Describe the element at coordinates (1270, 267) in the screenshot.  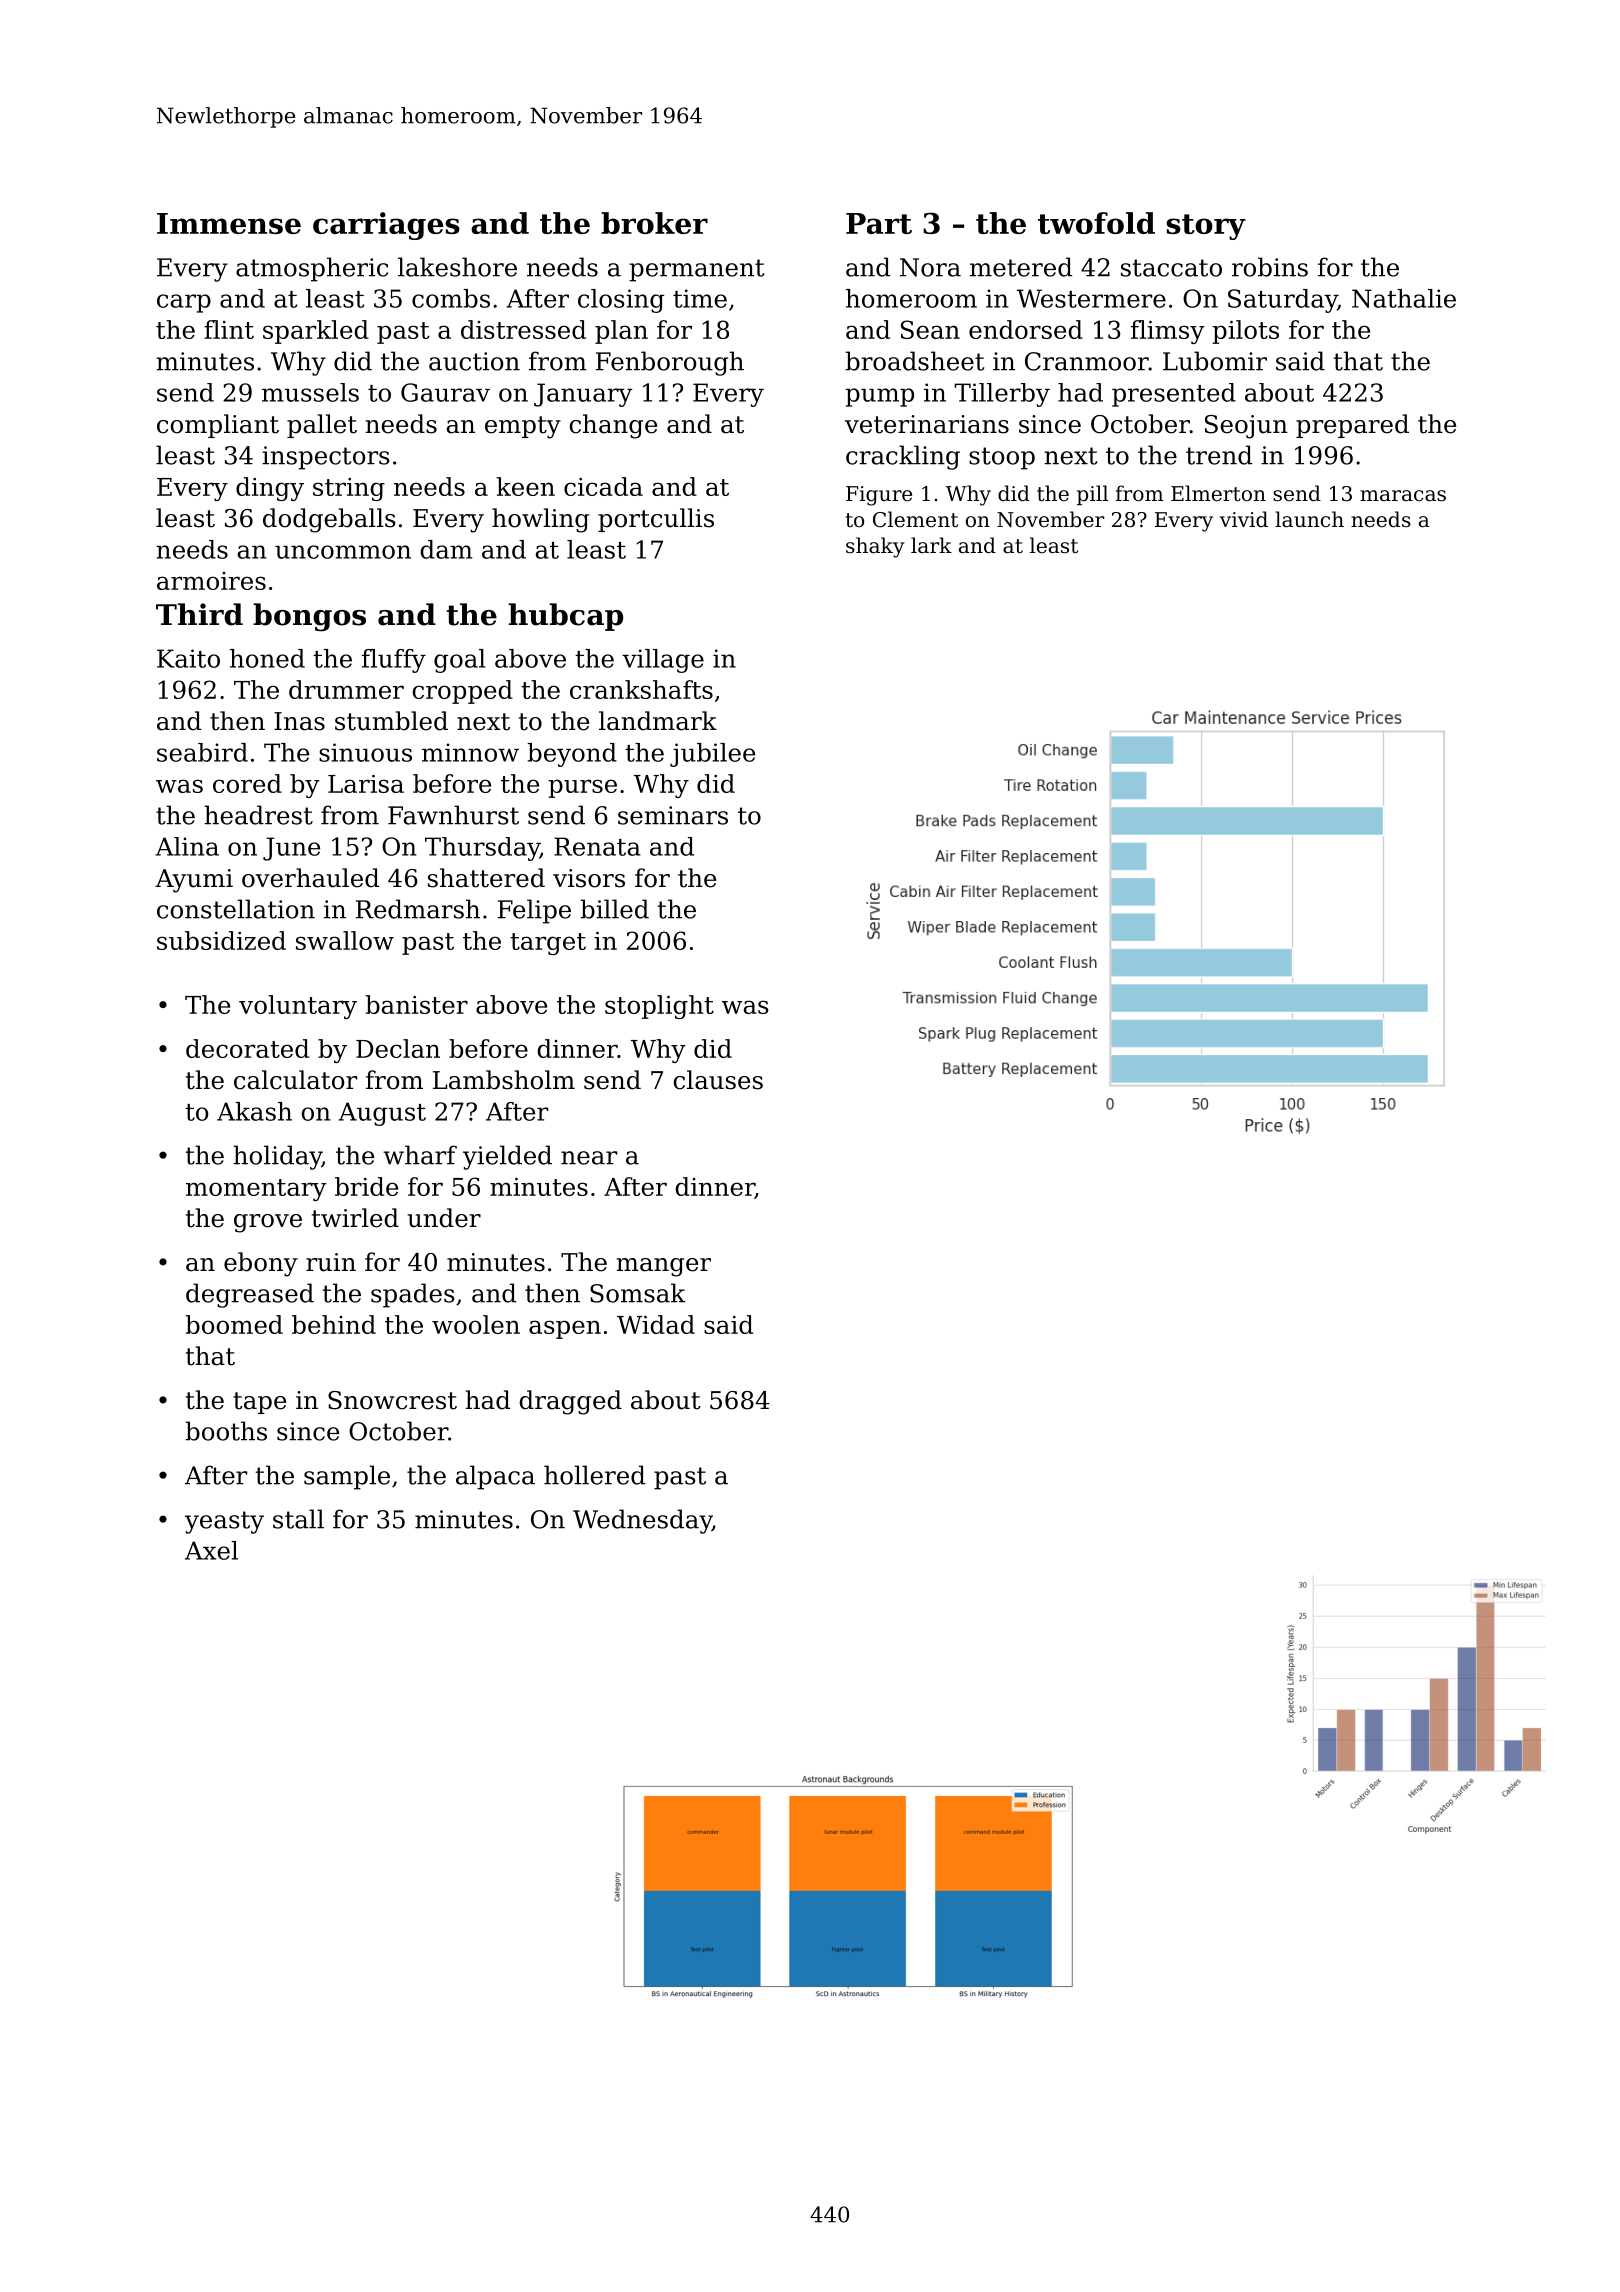
I see `robins` at that location.
